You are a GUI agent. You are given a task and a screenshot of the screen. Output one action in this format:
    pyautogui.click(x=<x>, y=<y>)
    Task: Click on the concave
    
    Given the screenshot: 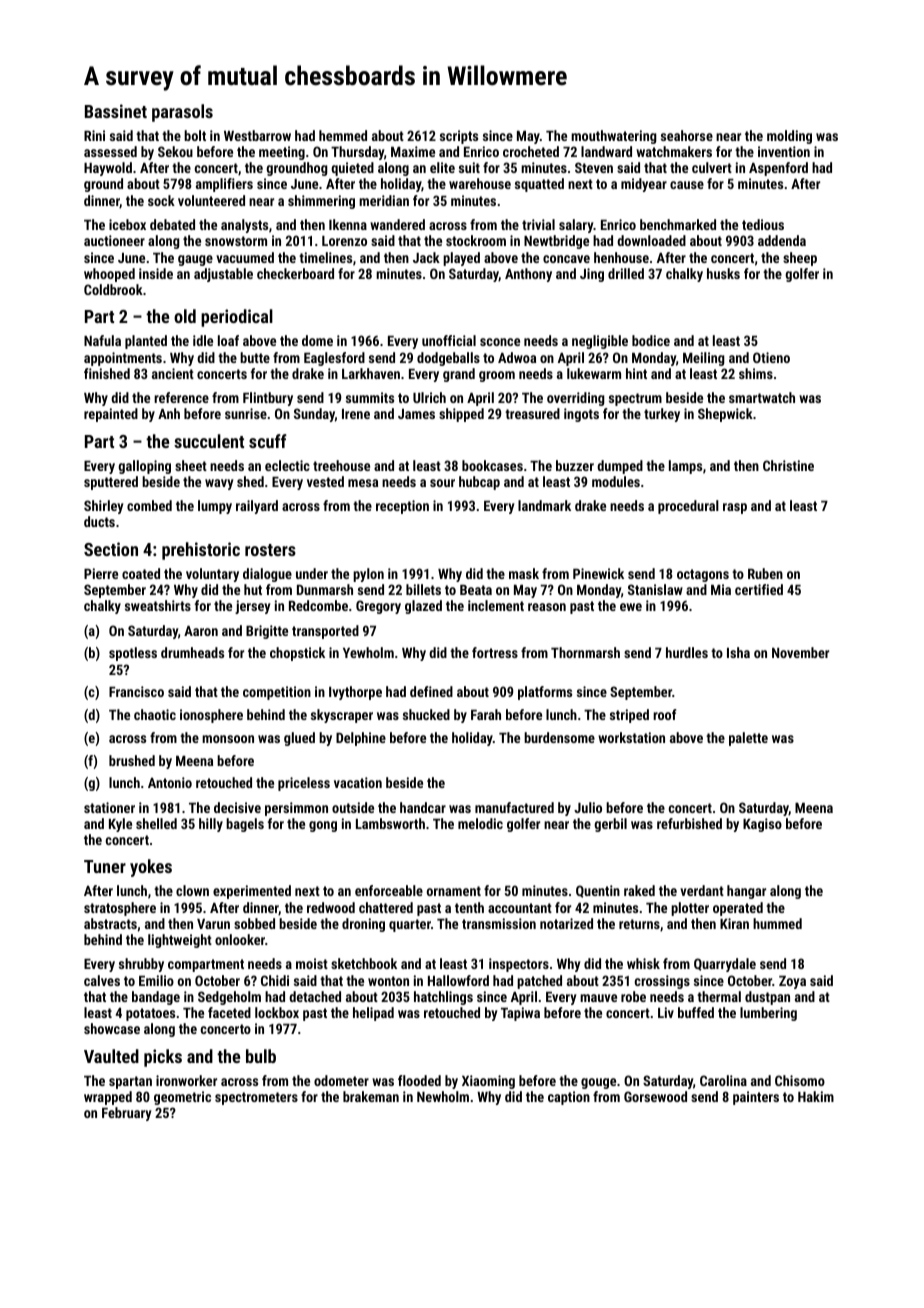 What is the action you would take?
    pyautogui.click(x=566, y=259)
